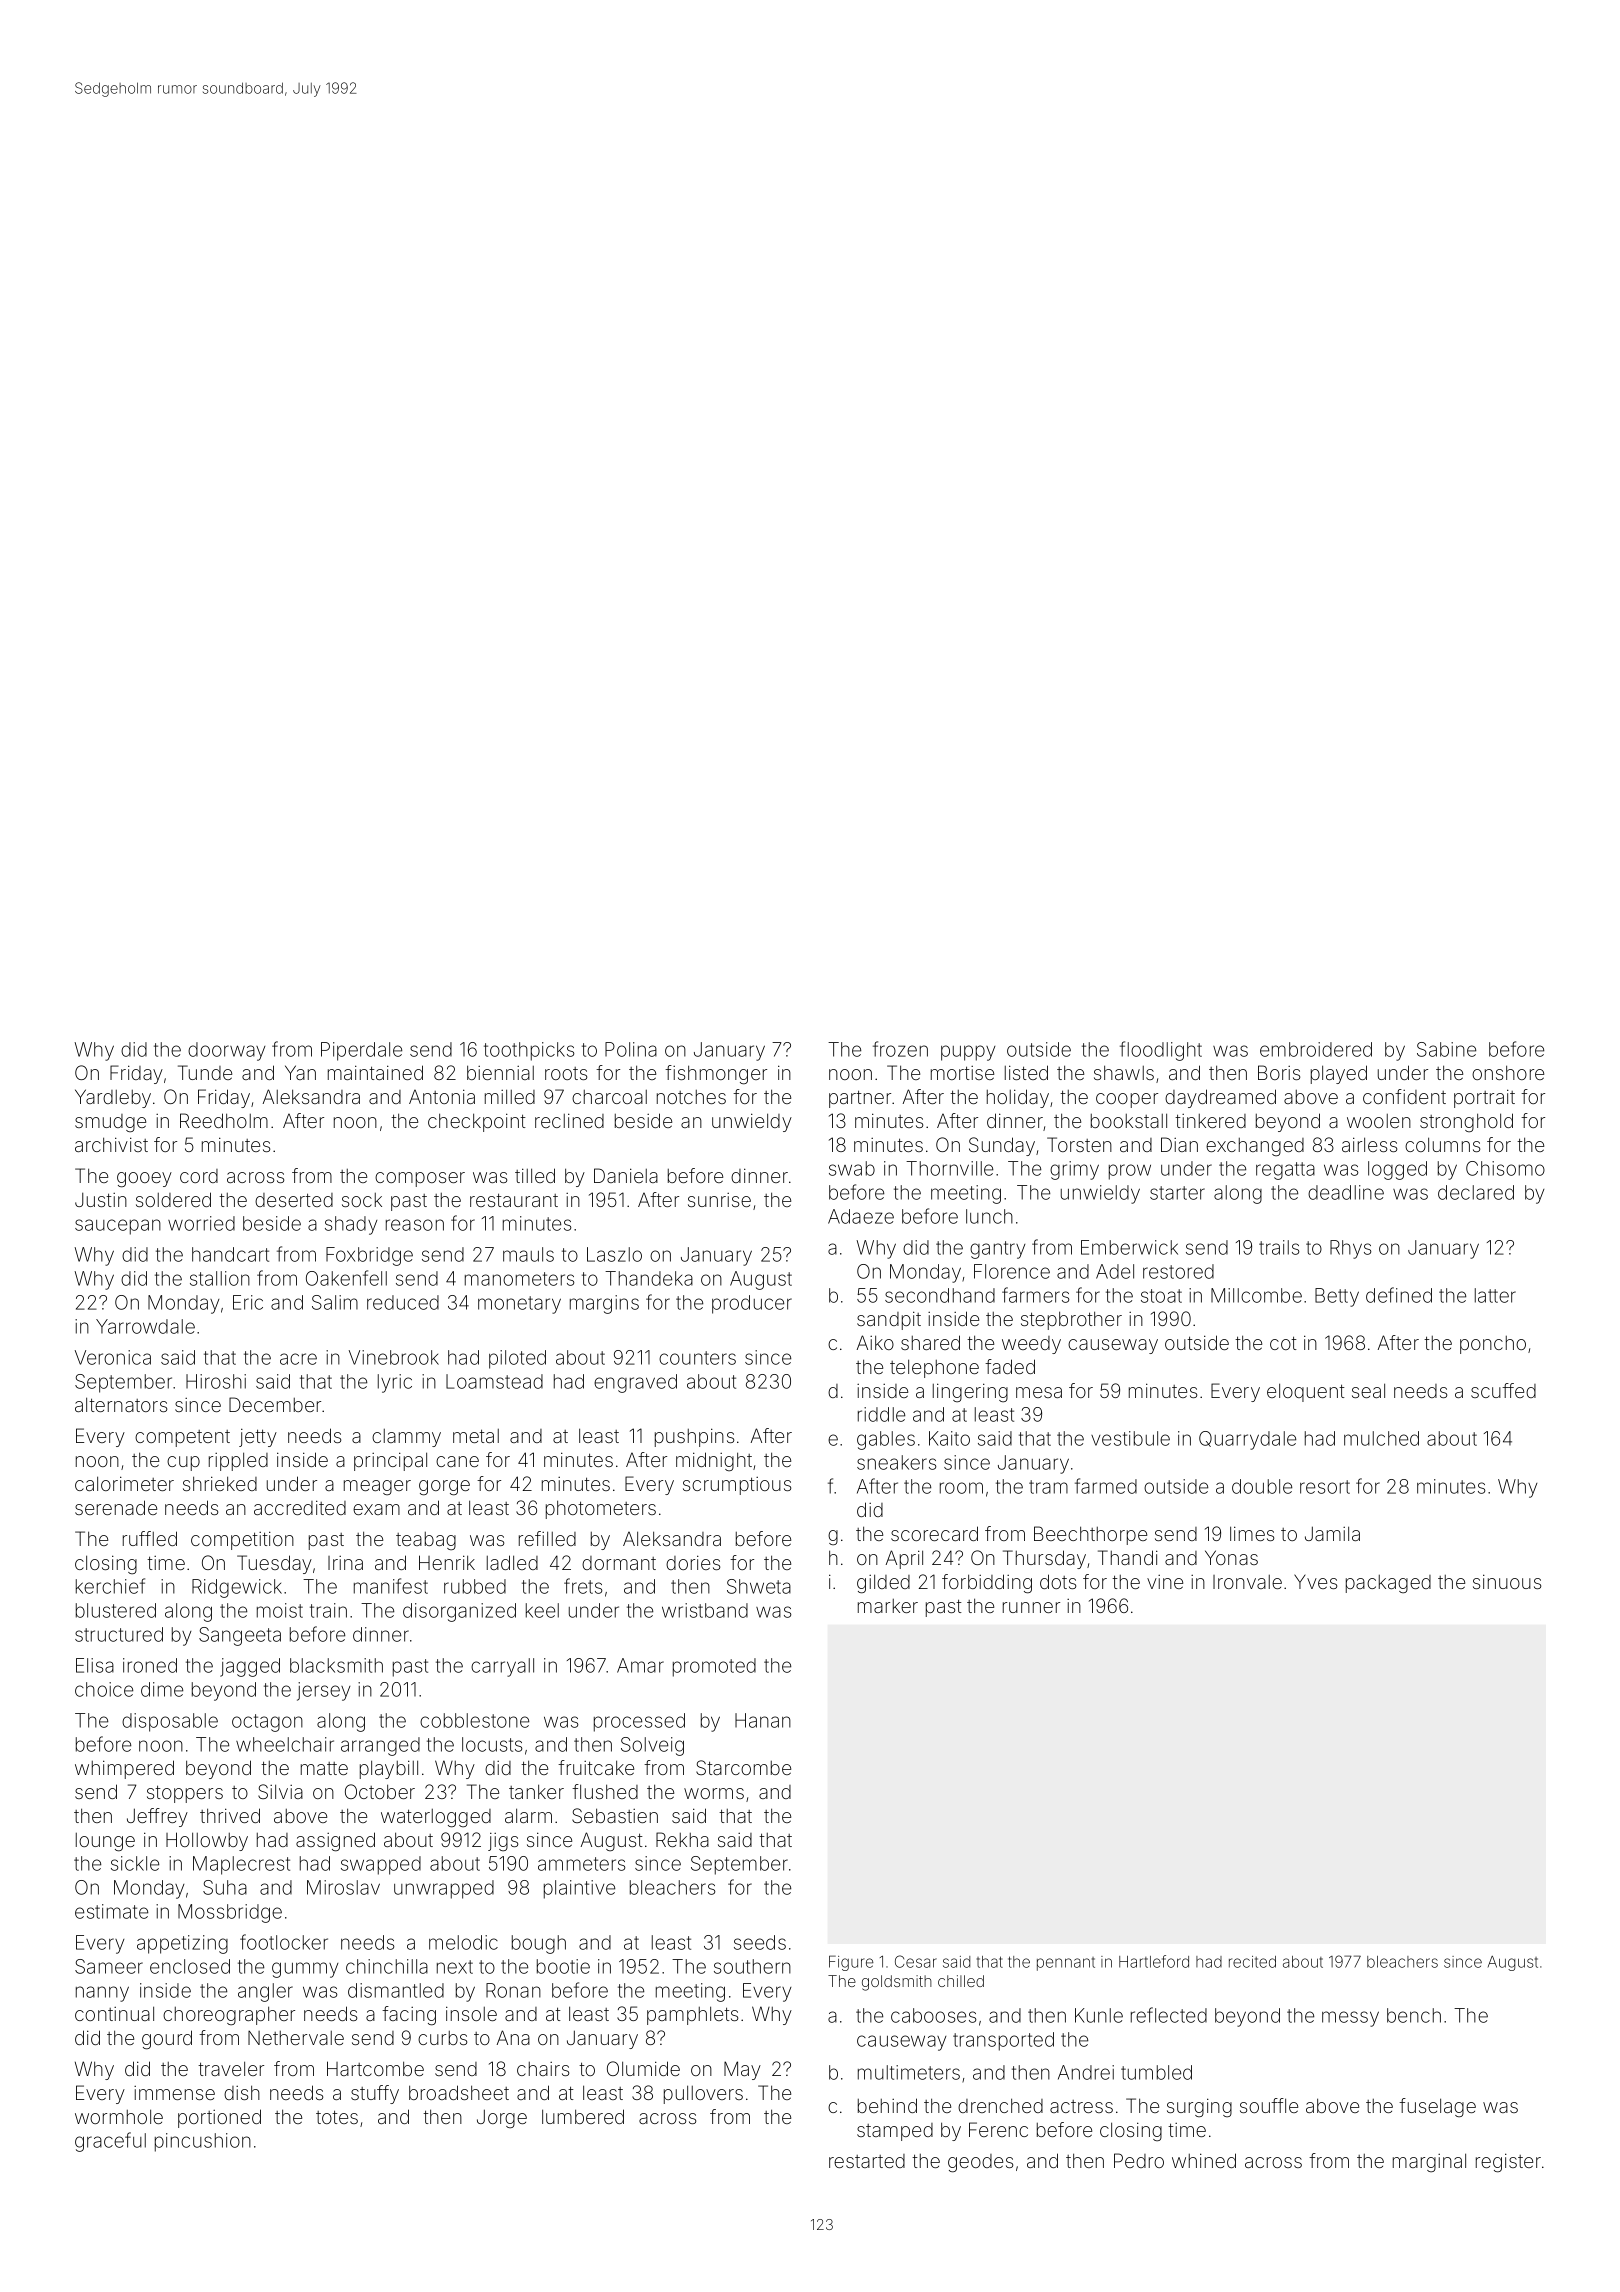  What do you see at coordinates (101, 1200) in the screenshot?
I see `Justin` at bounding box center [101, 1200].
